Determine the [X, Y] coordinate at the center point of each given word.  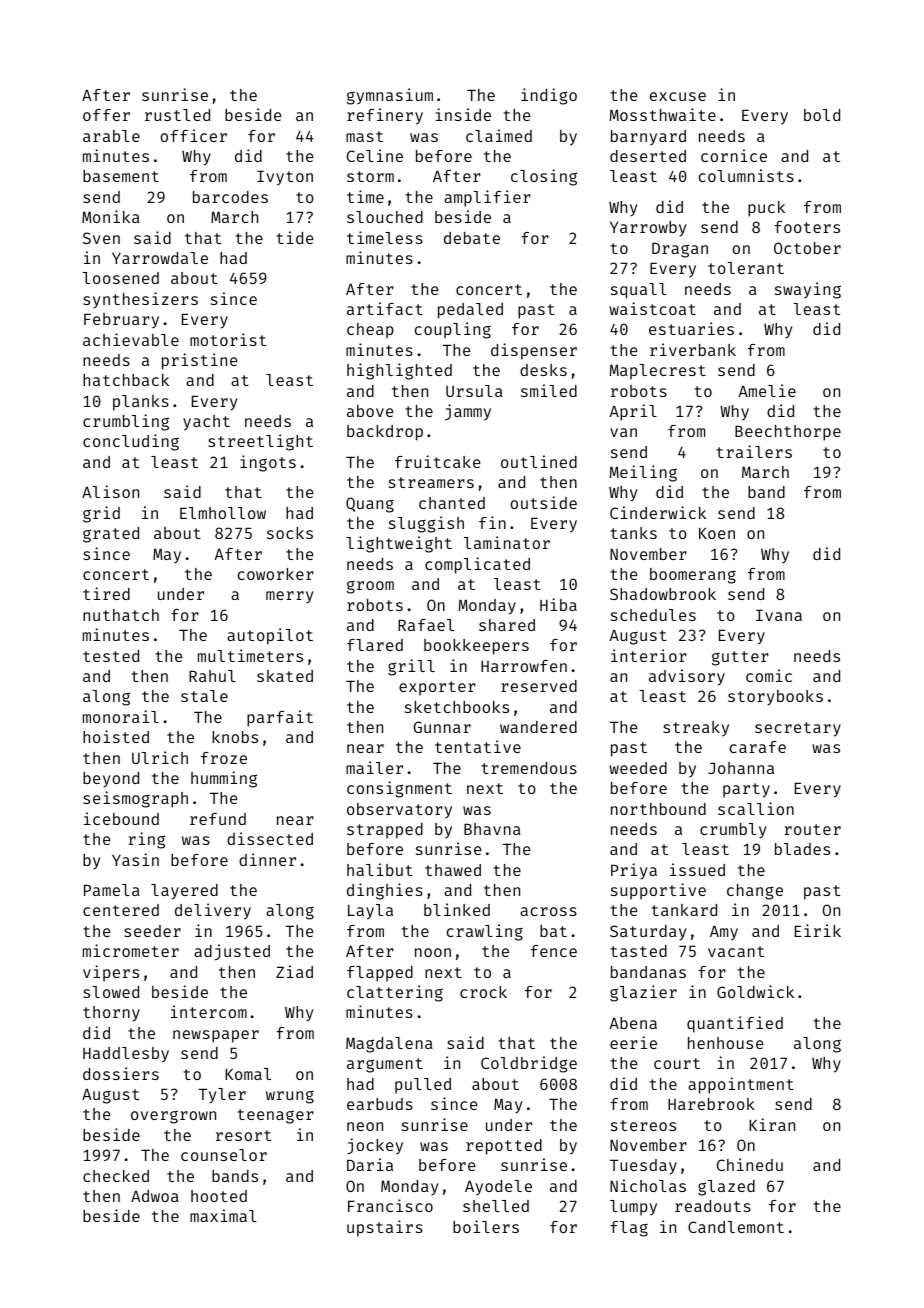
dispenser [534, 351]
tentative [478, 746]
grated [111, 535]
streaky [696, 728]
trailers [754, 451]
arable [111, 136]
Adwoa [155, 1196]
